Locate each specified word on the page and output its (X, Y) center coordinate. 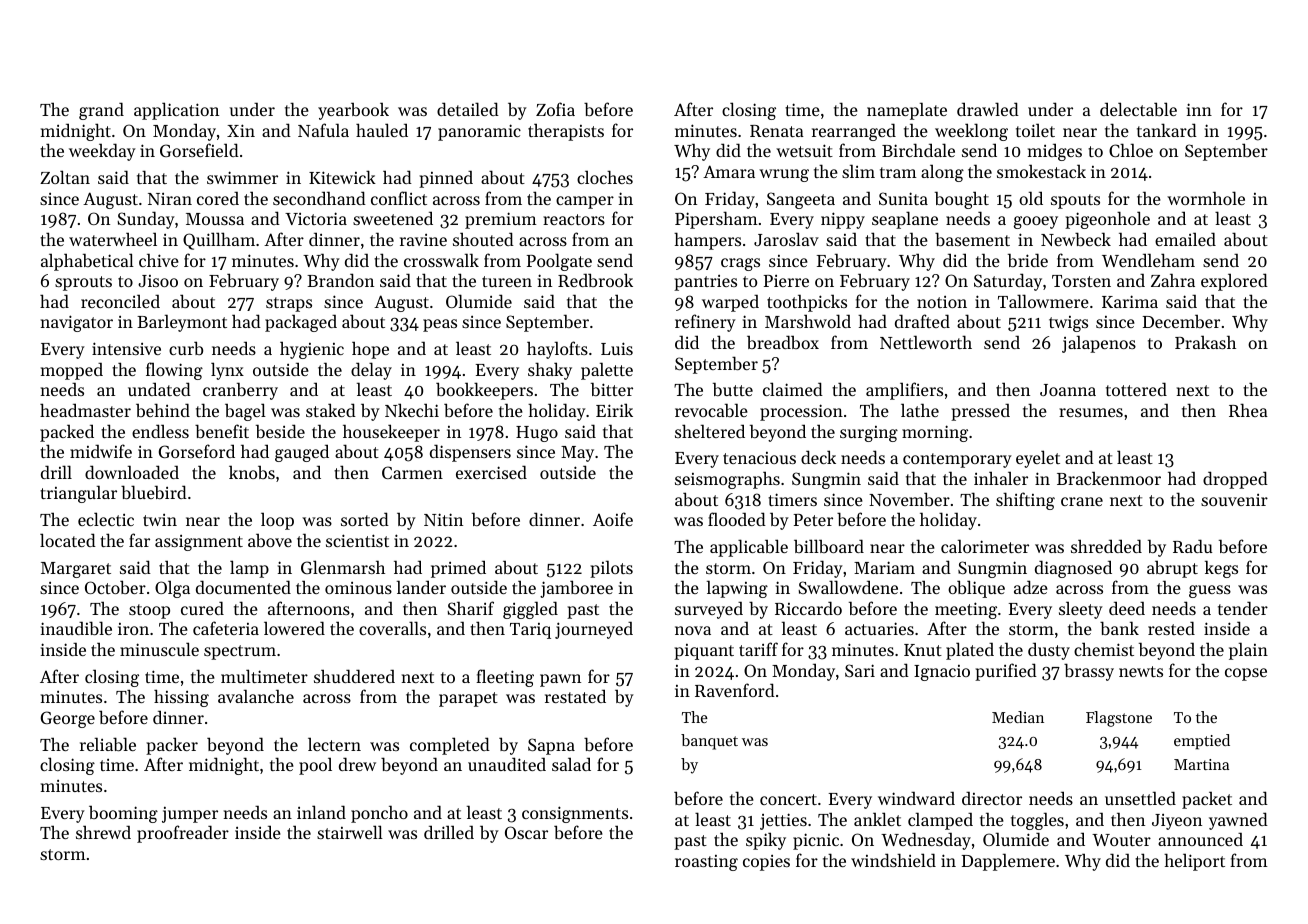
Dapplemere (1008, 862)
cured (202, 608)
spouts (1075, 201)
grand (101, 111)
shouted (483, 239)
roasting (706, 863)
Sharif (470, 608)
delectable (1138, 109)
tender (1243, 608)
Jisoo (158, 281)
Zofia (555, 109)
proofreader (183, 834)
